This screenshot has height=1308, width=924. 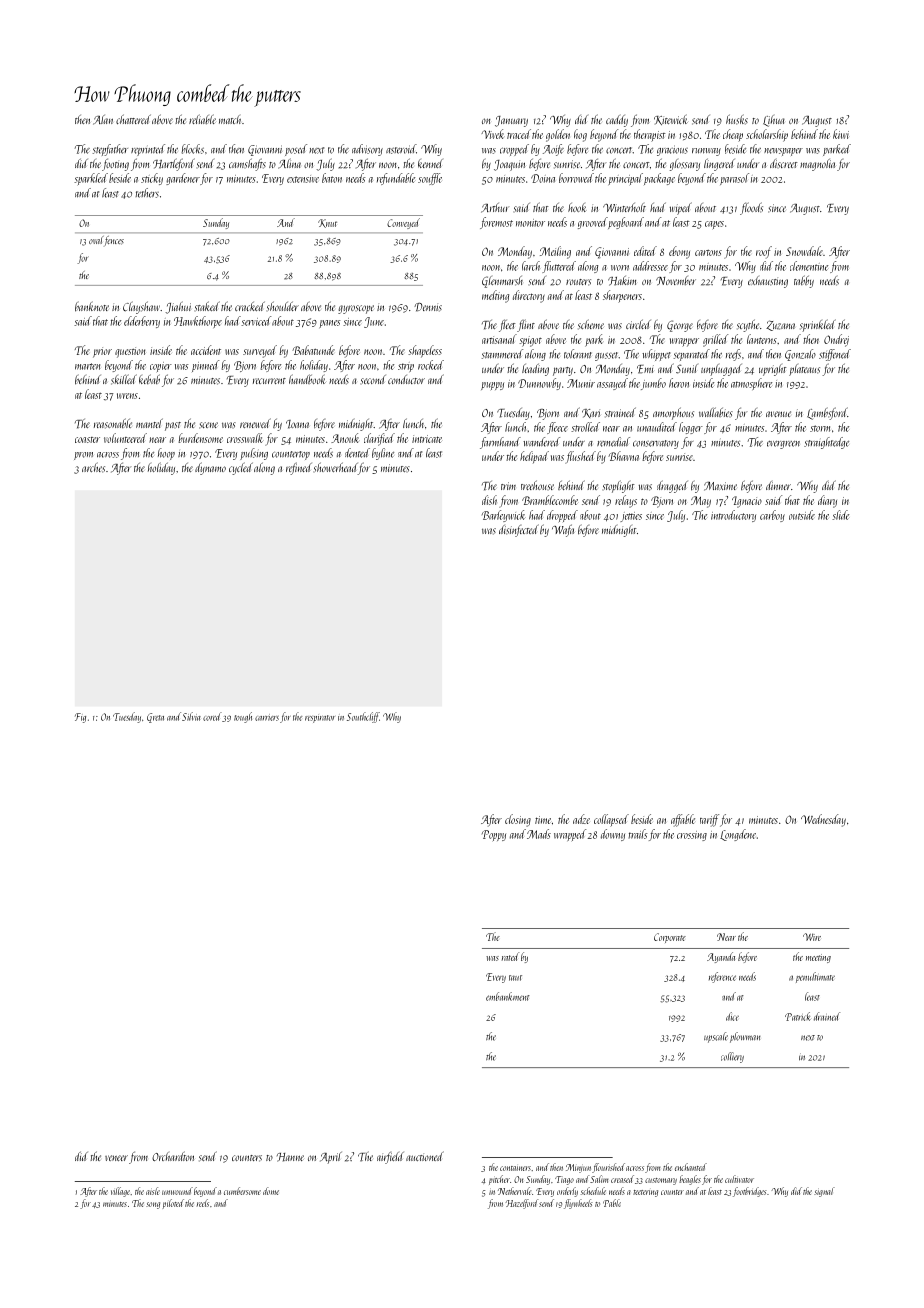 What do you see at coordinates (578, 1168) in the screenshot?
I see `Minjun` at bounding box center [578, 1168].
